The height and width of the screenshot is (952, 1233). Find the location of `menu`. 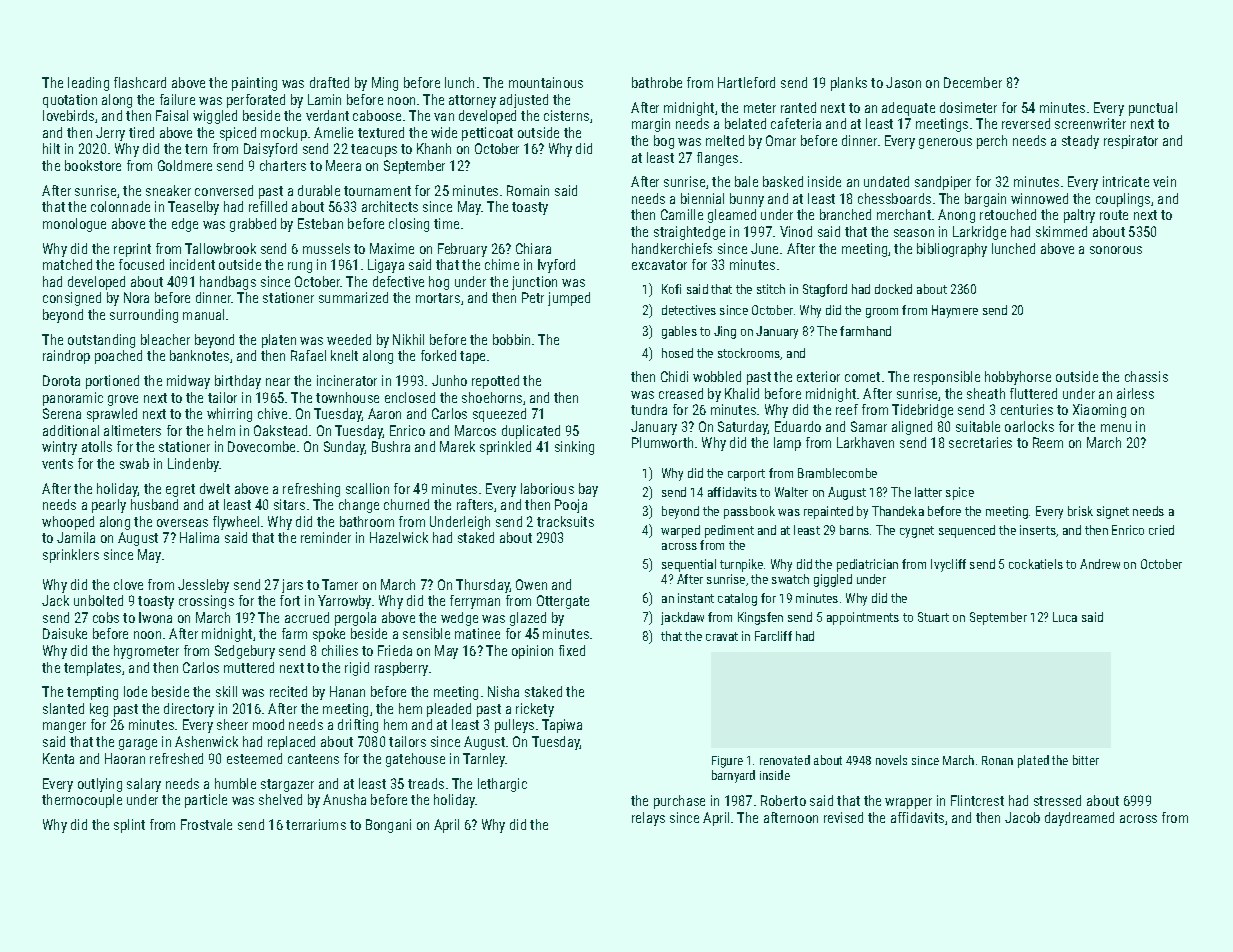

menu is located at coordinates (1116, 428).
